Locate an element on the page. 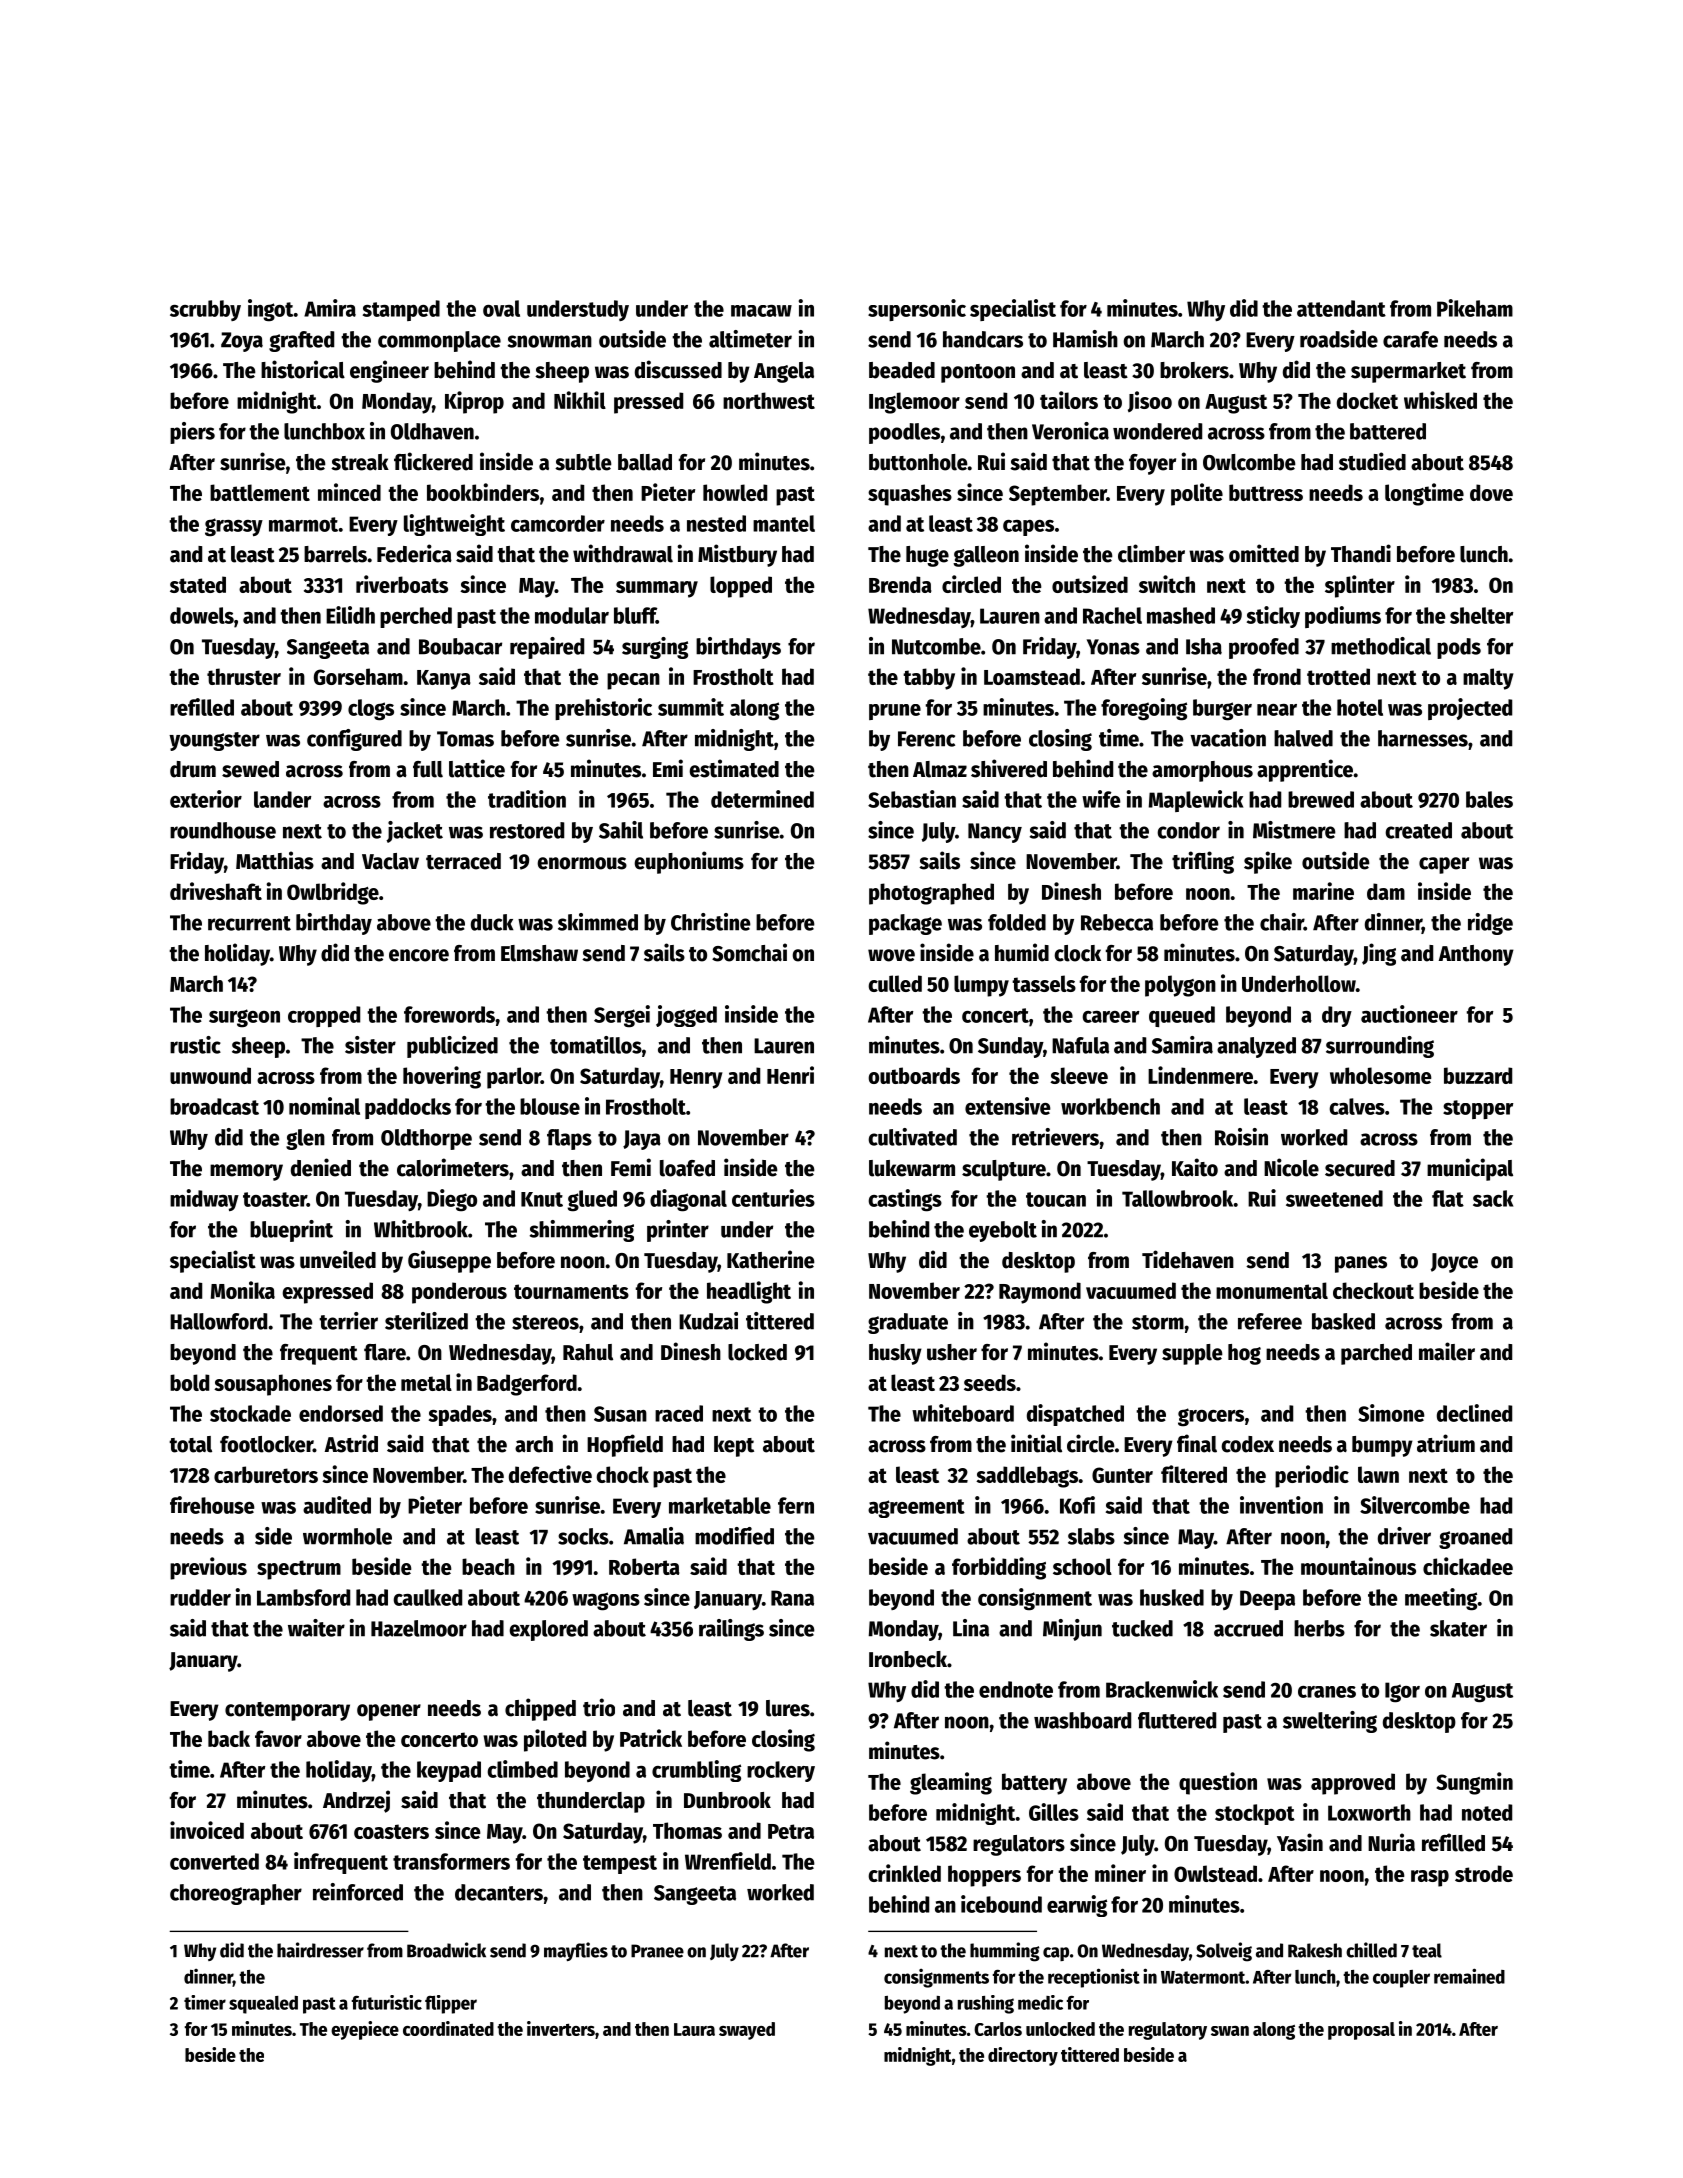  socks is located at coordinates (583, 1536).
